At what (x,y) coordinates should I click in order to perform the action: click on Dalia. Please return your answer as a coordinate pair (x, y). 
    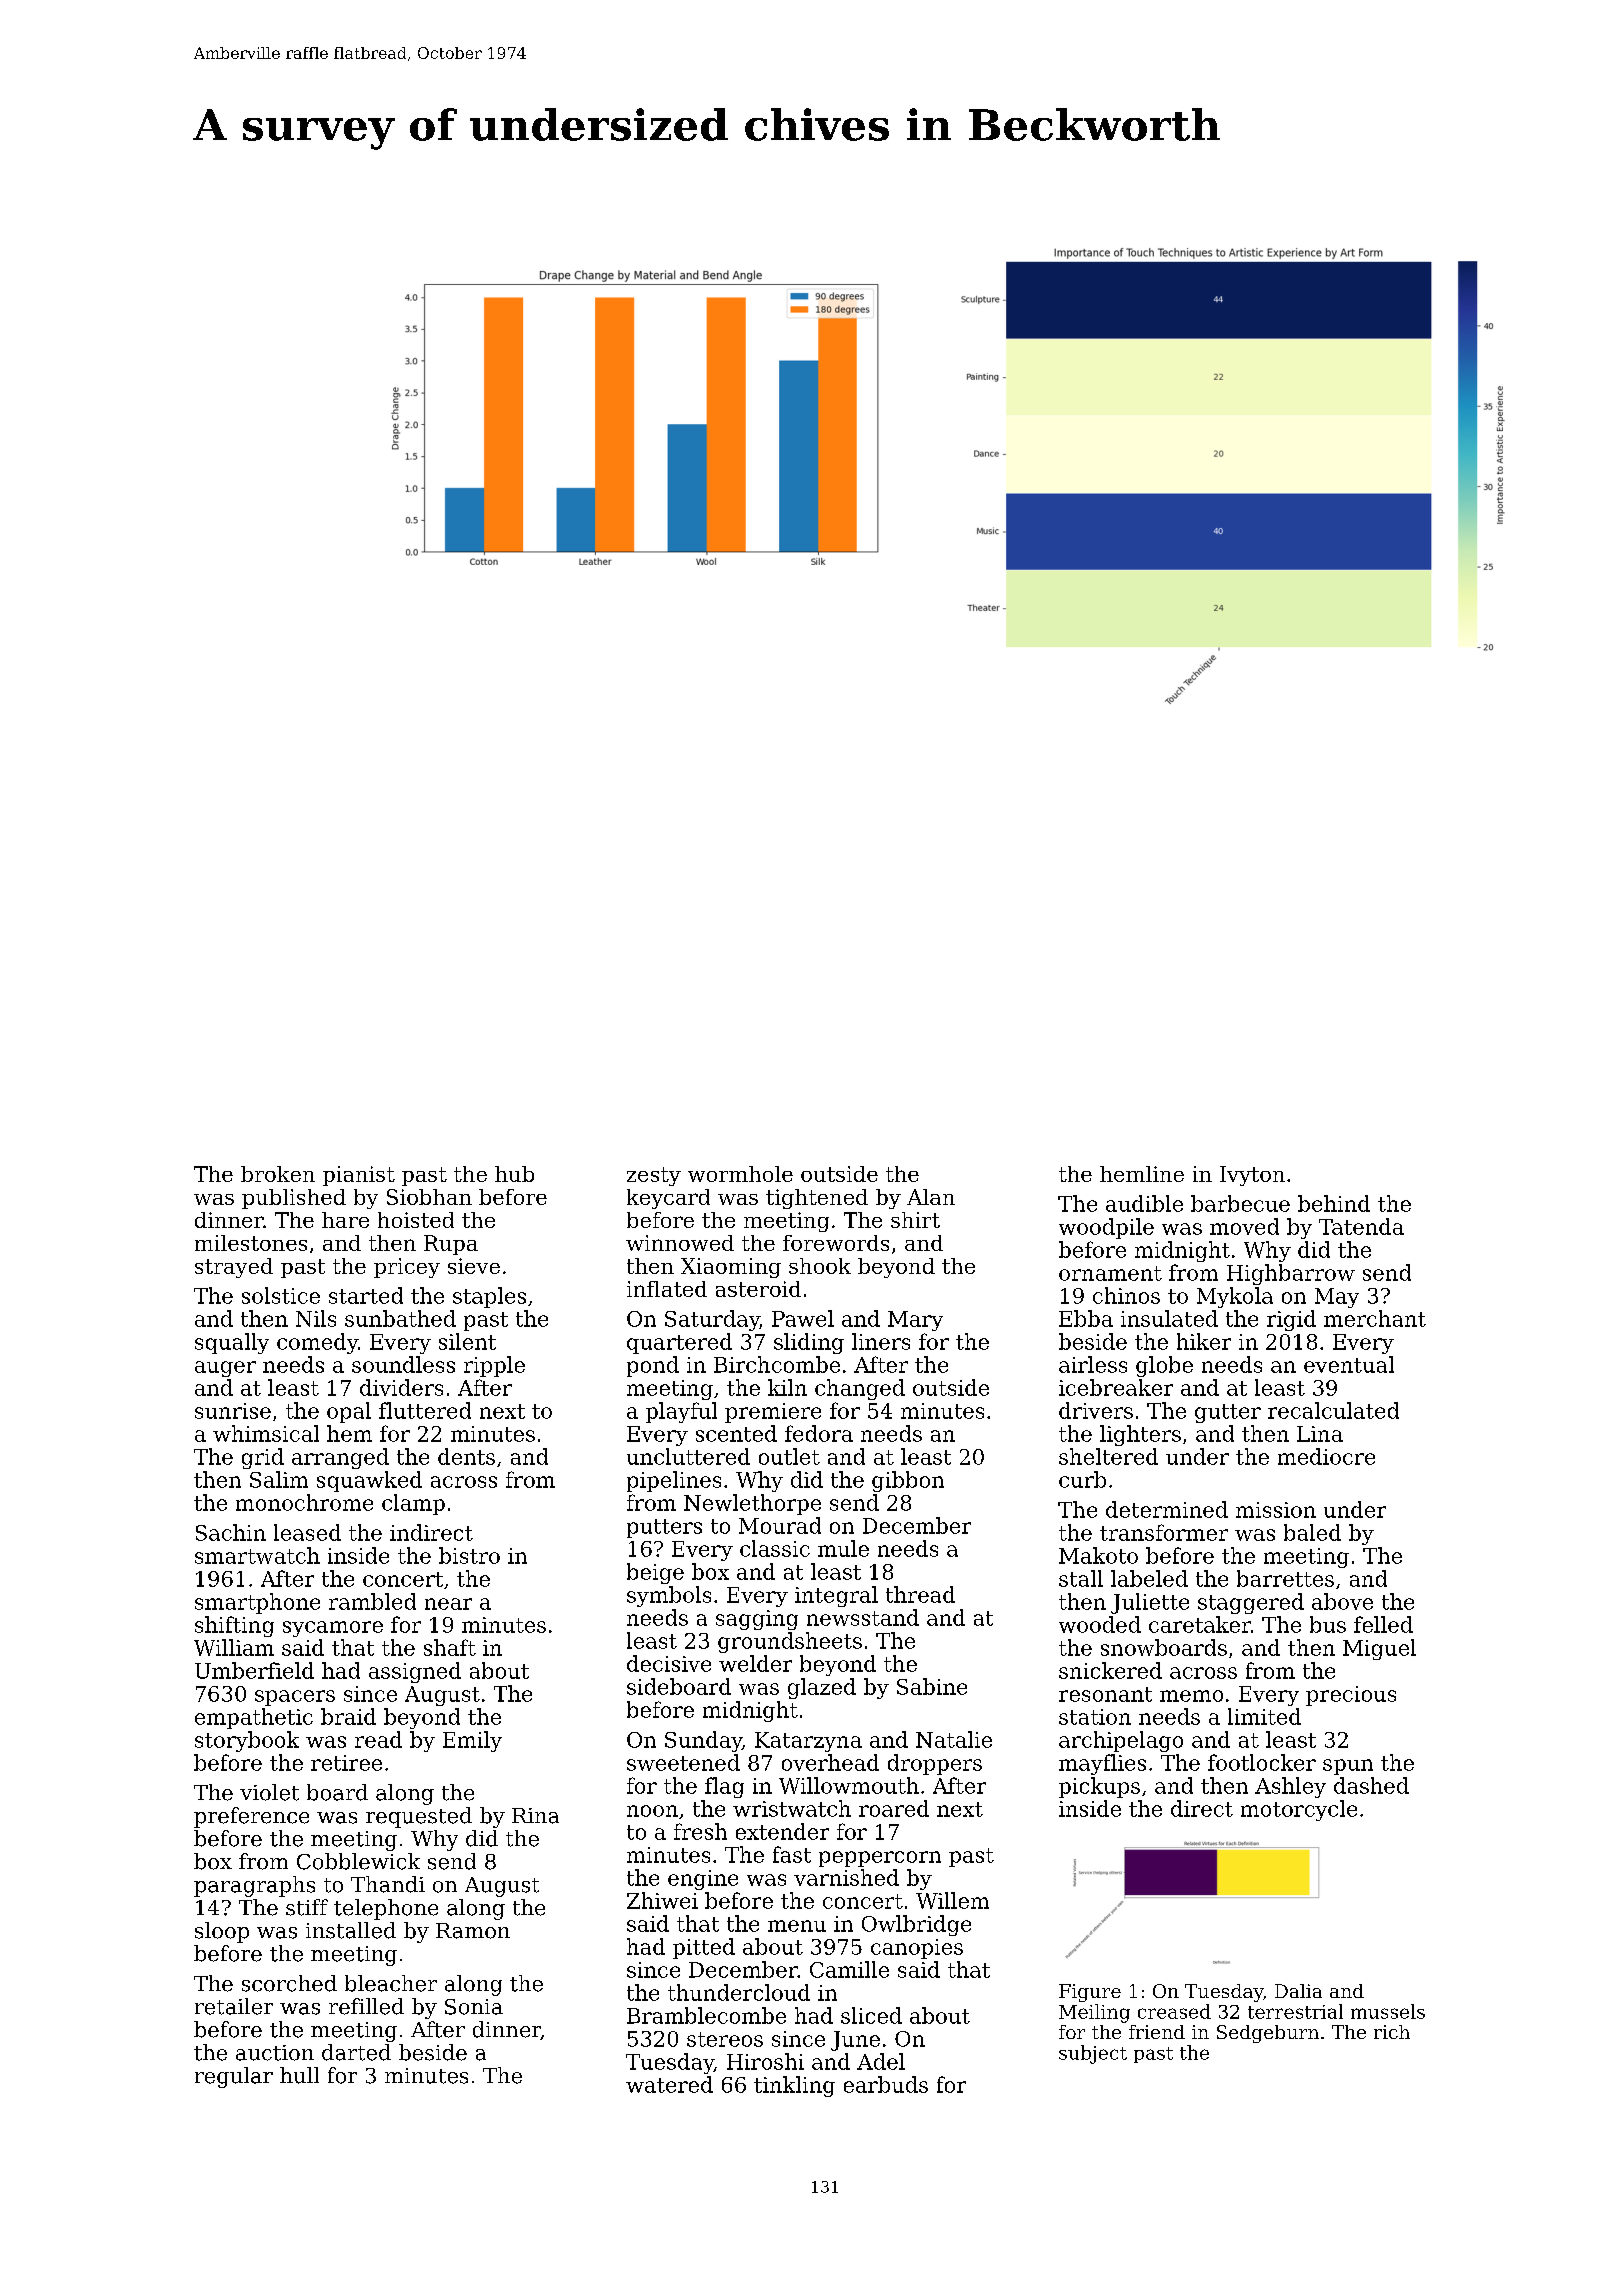
    Looking at the image, I should click on (1298, 1991).
